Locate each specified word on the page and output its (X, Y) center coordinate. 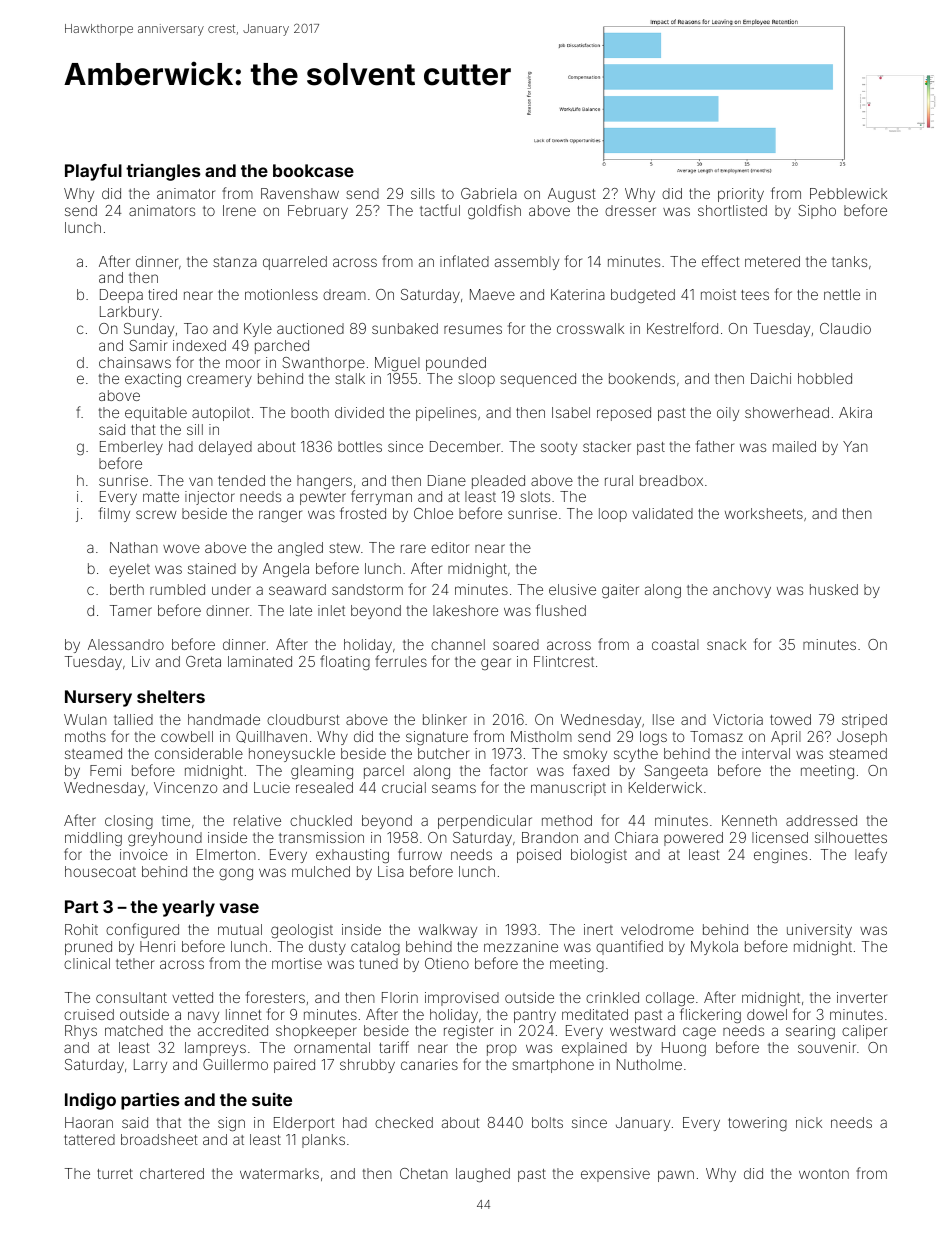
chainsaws (135, 362)
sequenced (538, 380)
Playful (93, 172)
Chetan (424, 1173)
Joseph (862, 738)
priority (741, 195)
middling (93, 839)
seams (454, 788)
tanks (849, 261)
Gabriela (489, 193)
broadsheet (159, 1139)
